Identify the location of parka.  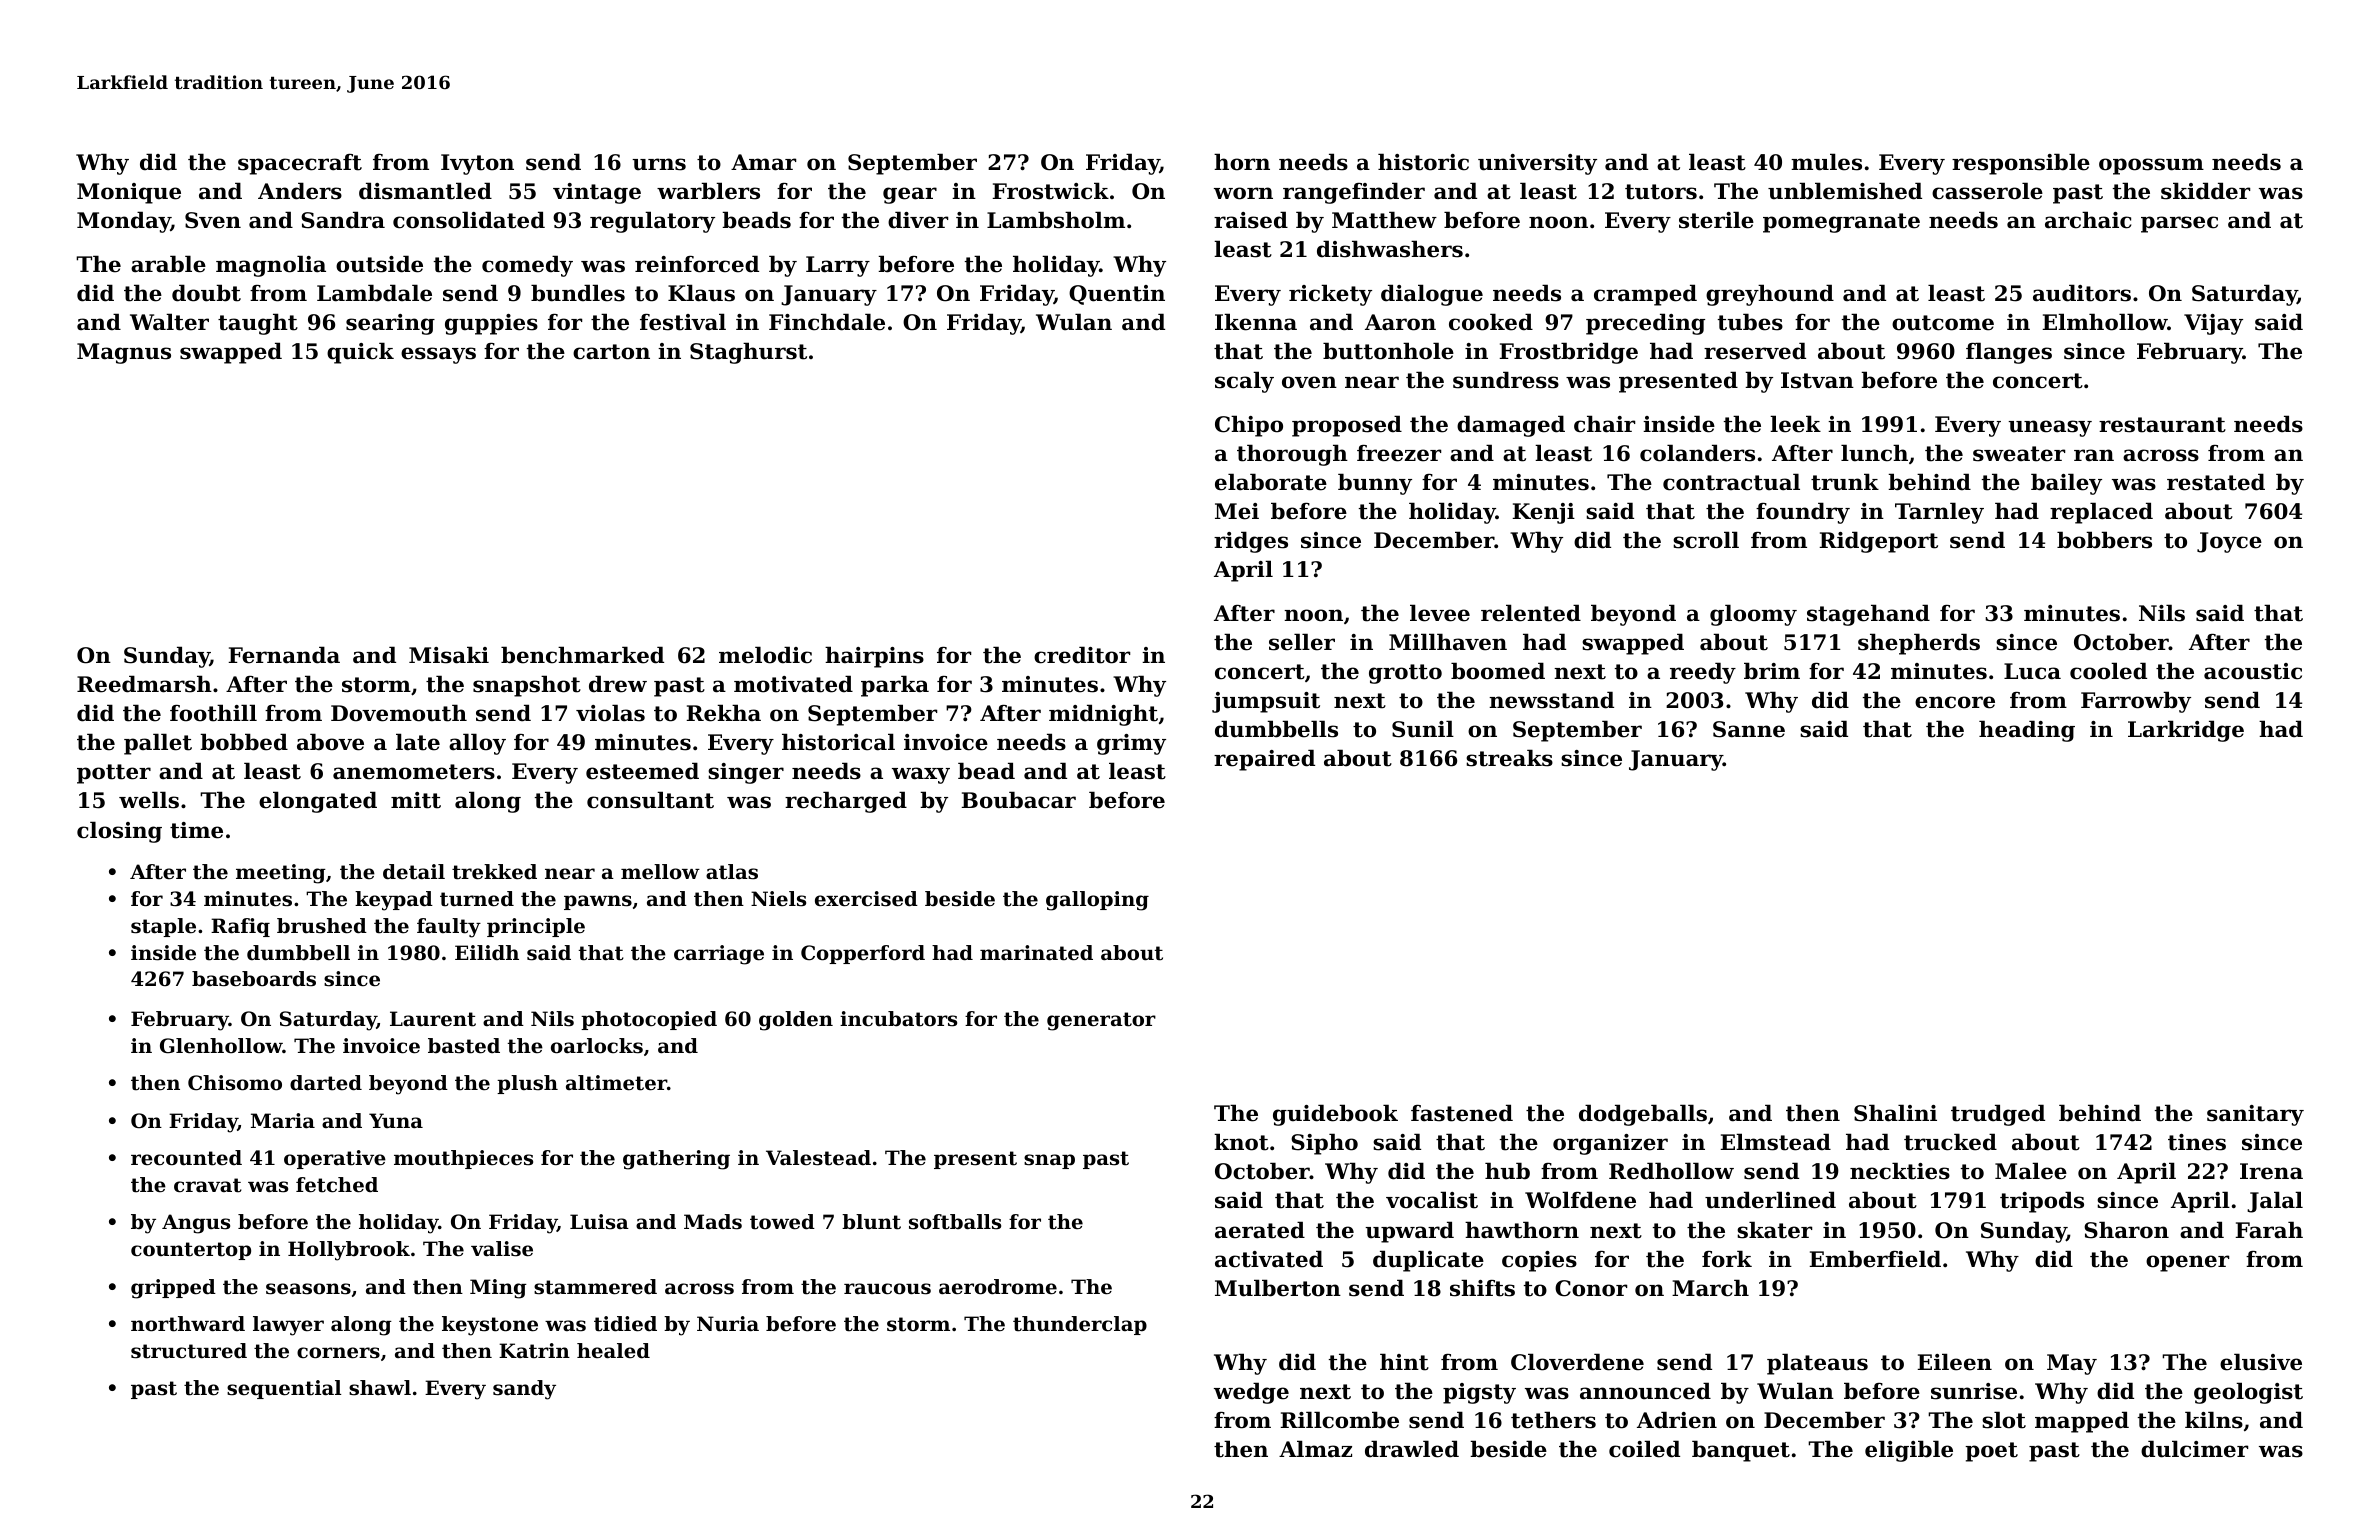
(895, 686).
